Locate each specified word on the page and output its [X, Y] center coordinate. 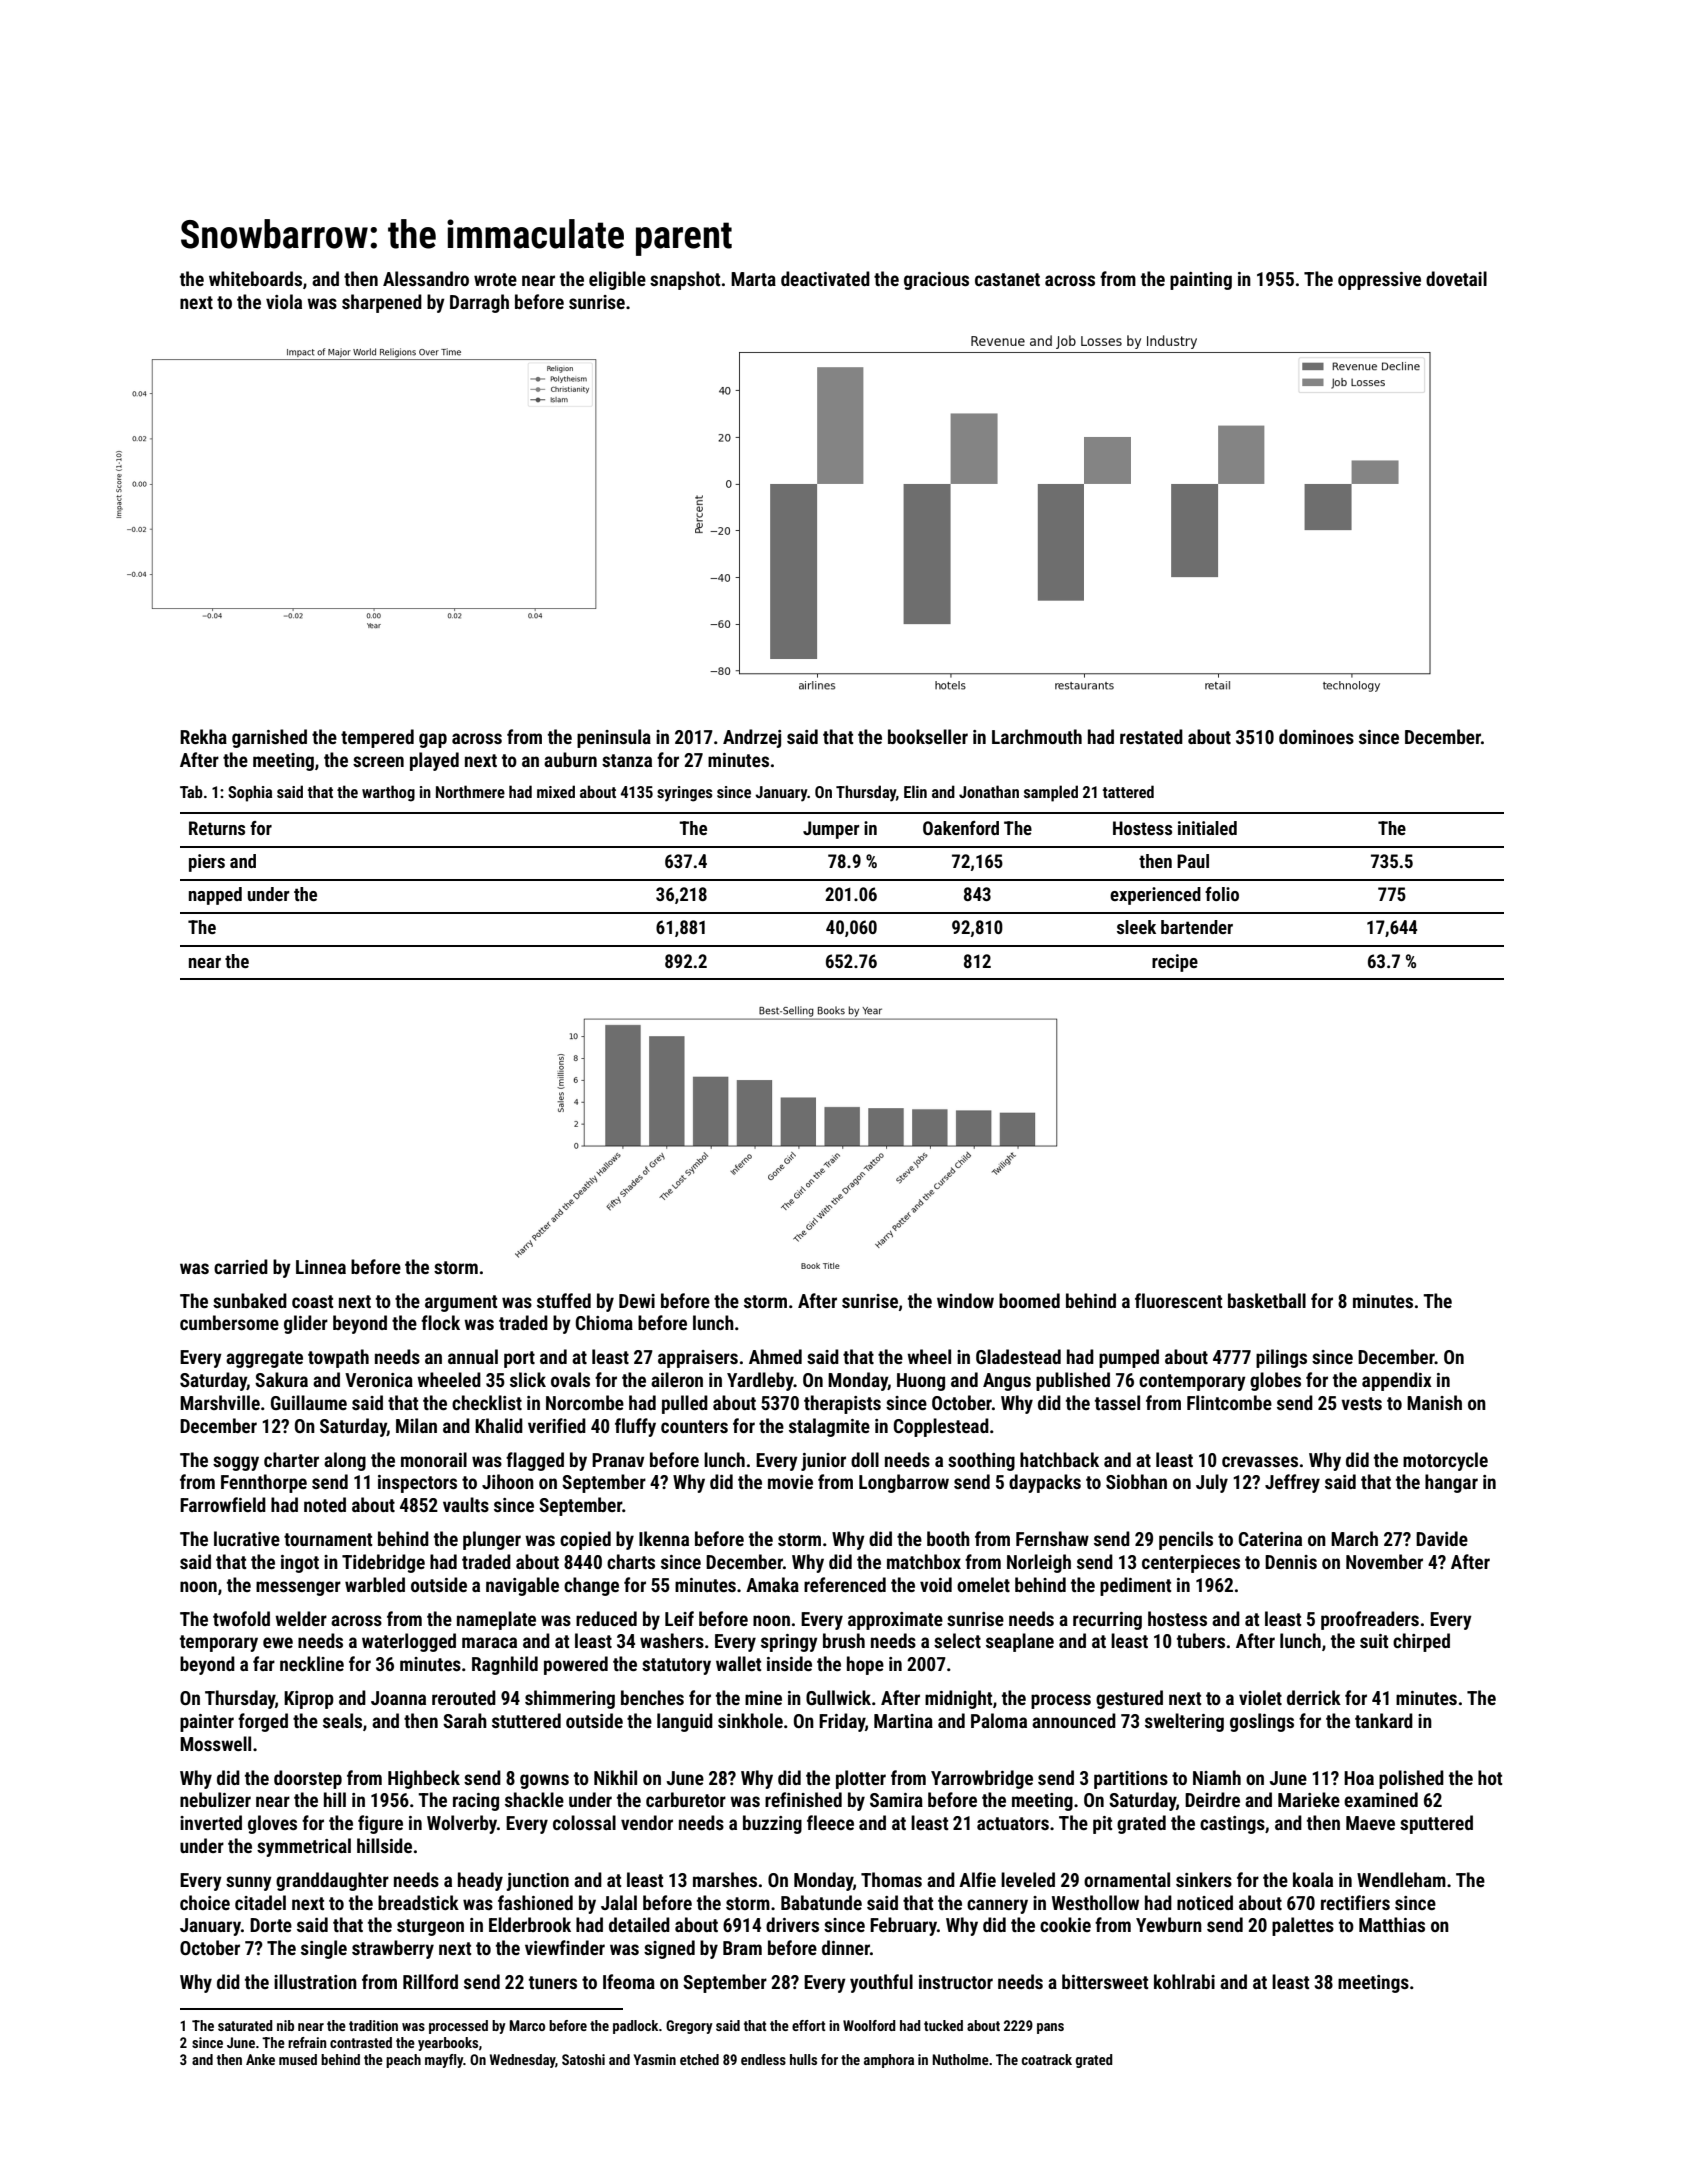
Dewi [637, 1301]
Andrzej [752, 738]
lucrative [247, 1538]
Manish [1434, 1402]
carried [241, 1266]
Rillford [430, 1981]
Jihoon [508, 1481]
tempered [377, 738]
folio [1222, 894]
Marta [753, 279]
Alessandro [426, 278]
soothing [981, 1461]
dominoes [1316, 736]
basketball [1267, 1300]
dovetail [1456, 278]
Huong [921, 1382]
